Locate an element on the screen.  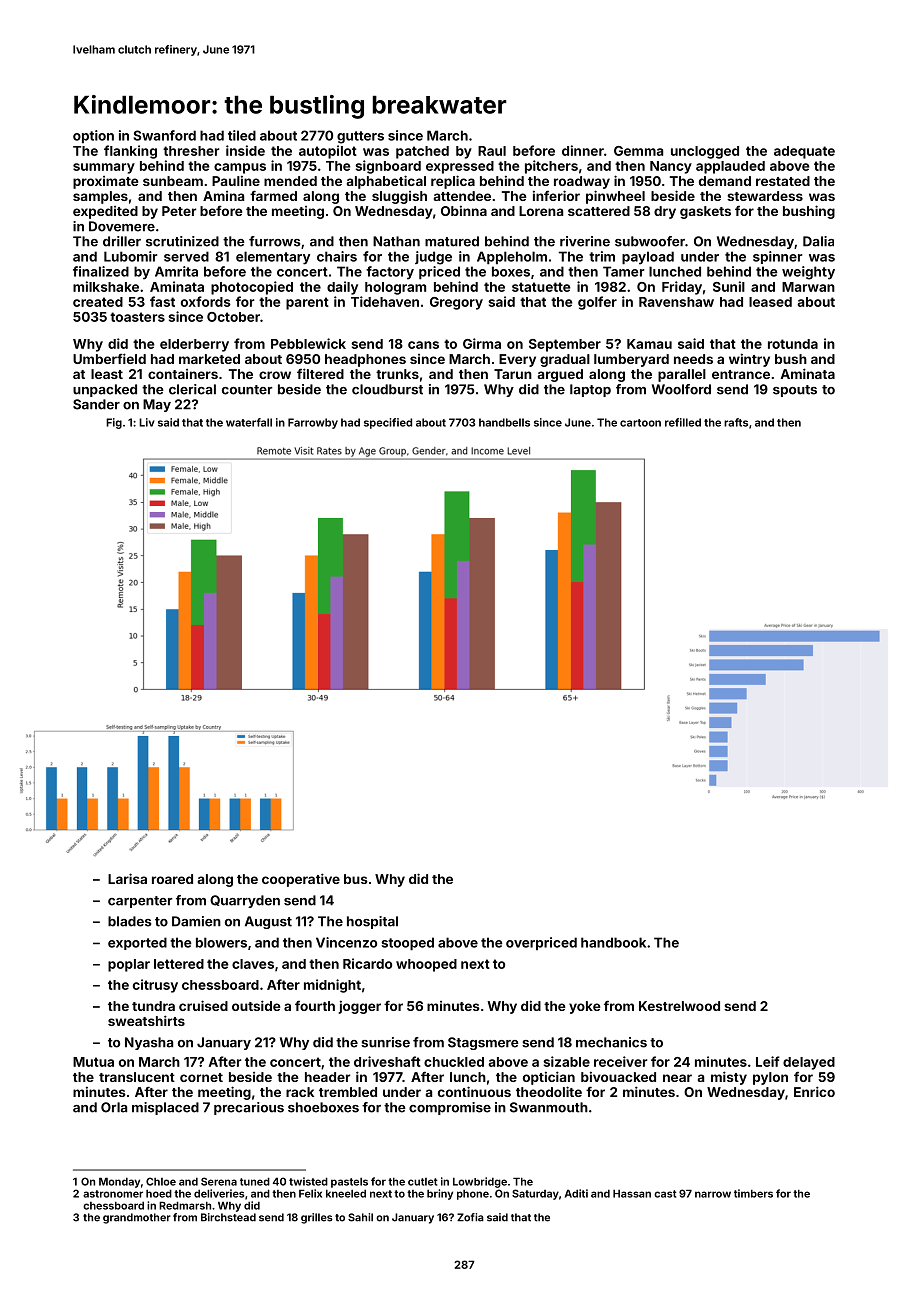
attendee is located at coordinates (462, 196).
